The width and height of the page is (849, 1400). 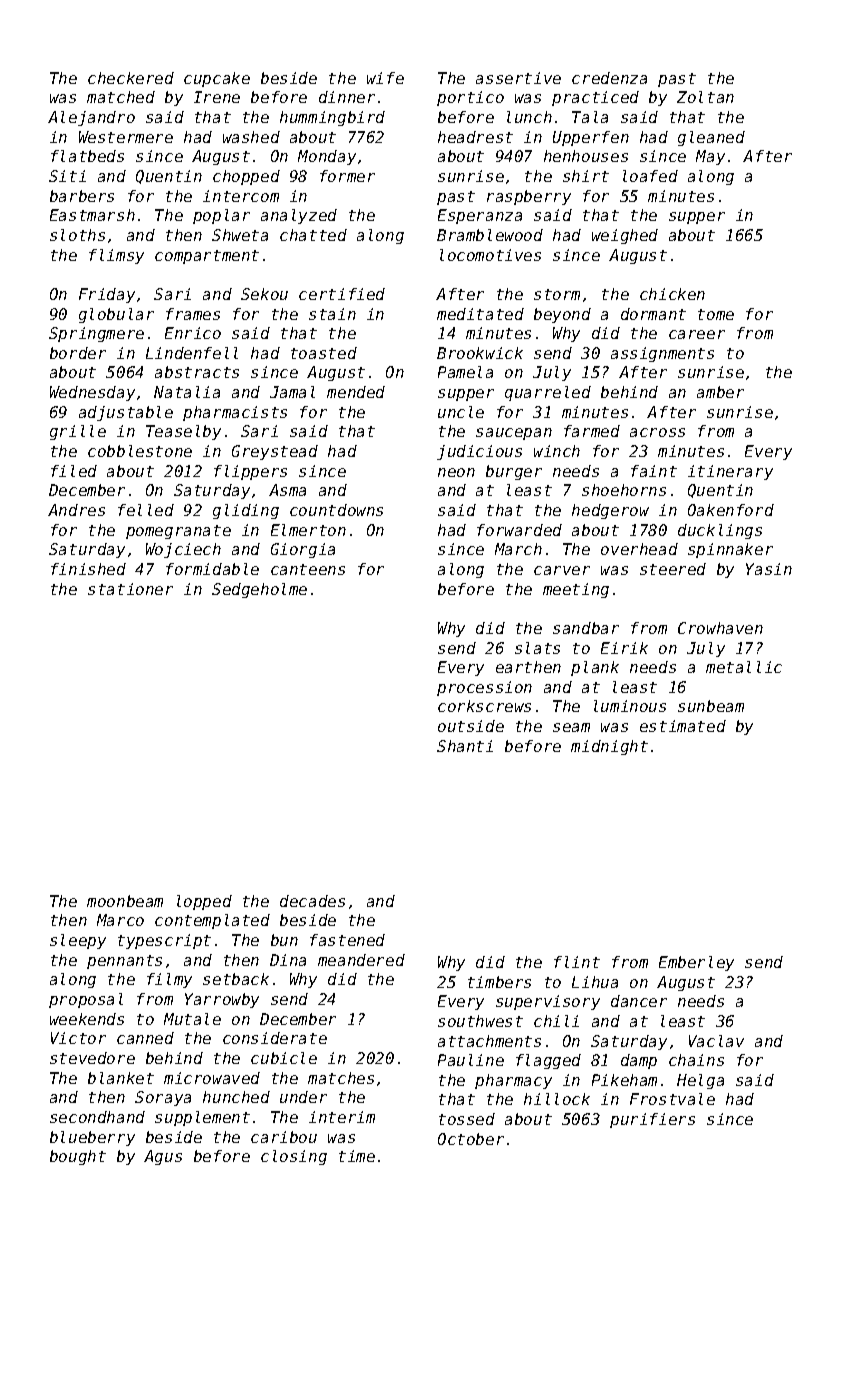 What do you see at coordinates (130, 589) in the page?
I see `stationer` at bounding box center [130, 589].
